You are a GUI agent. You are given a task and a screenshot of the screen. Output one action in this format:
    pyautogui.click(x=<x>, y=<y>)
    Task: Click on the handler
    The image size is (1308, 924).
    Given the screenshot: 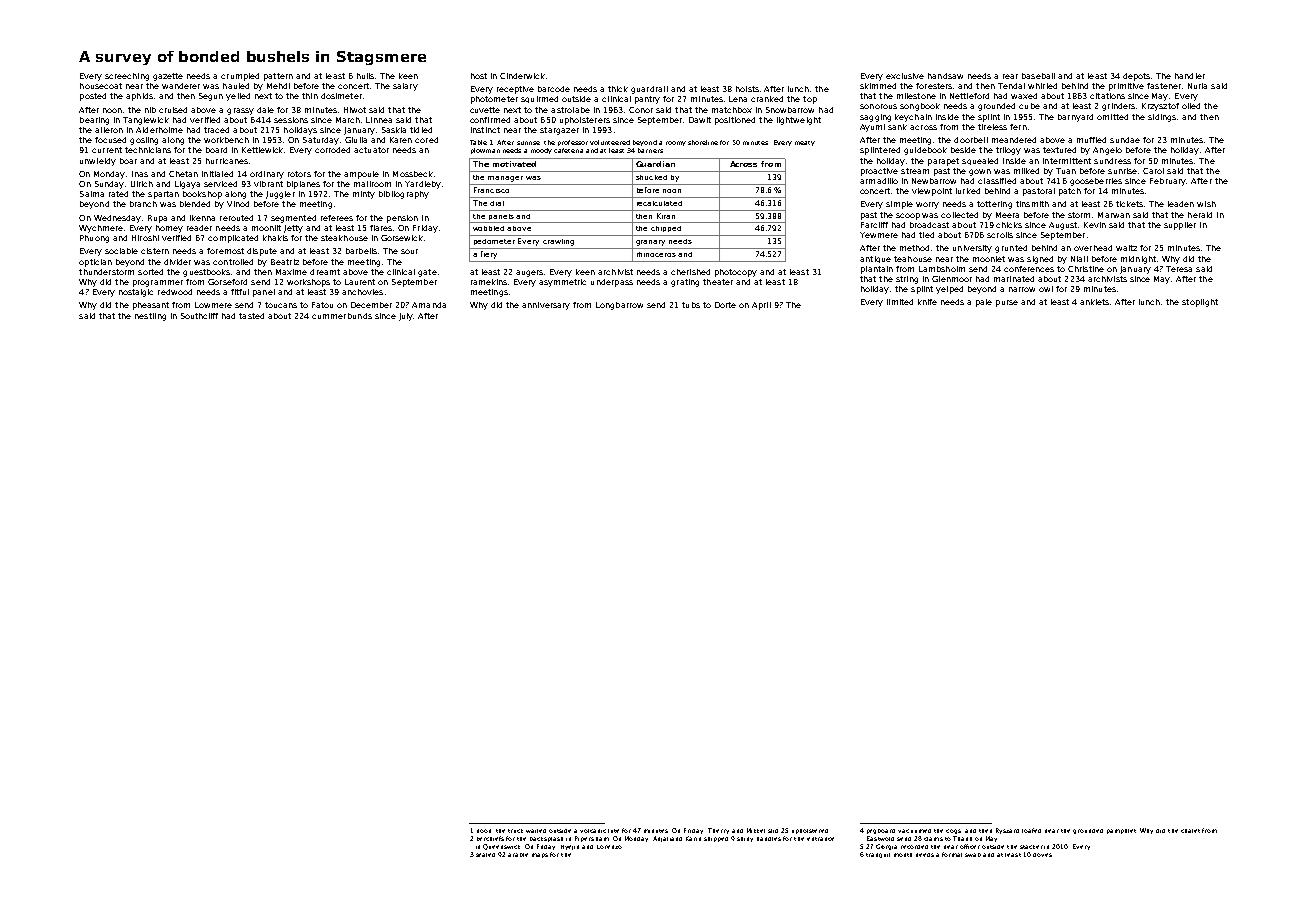 What is the action you would take?
    pyautogui.click(x=1190, y=76)
